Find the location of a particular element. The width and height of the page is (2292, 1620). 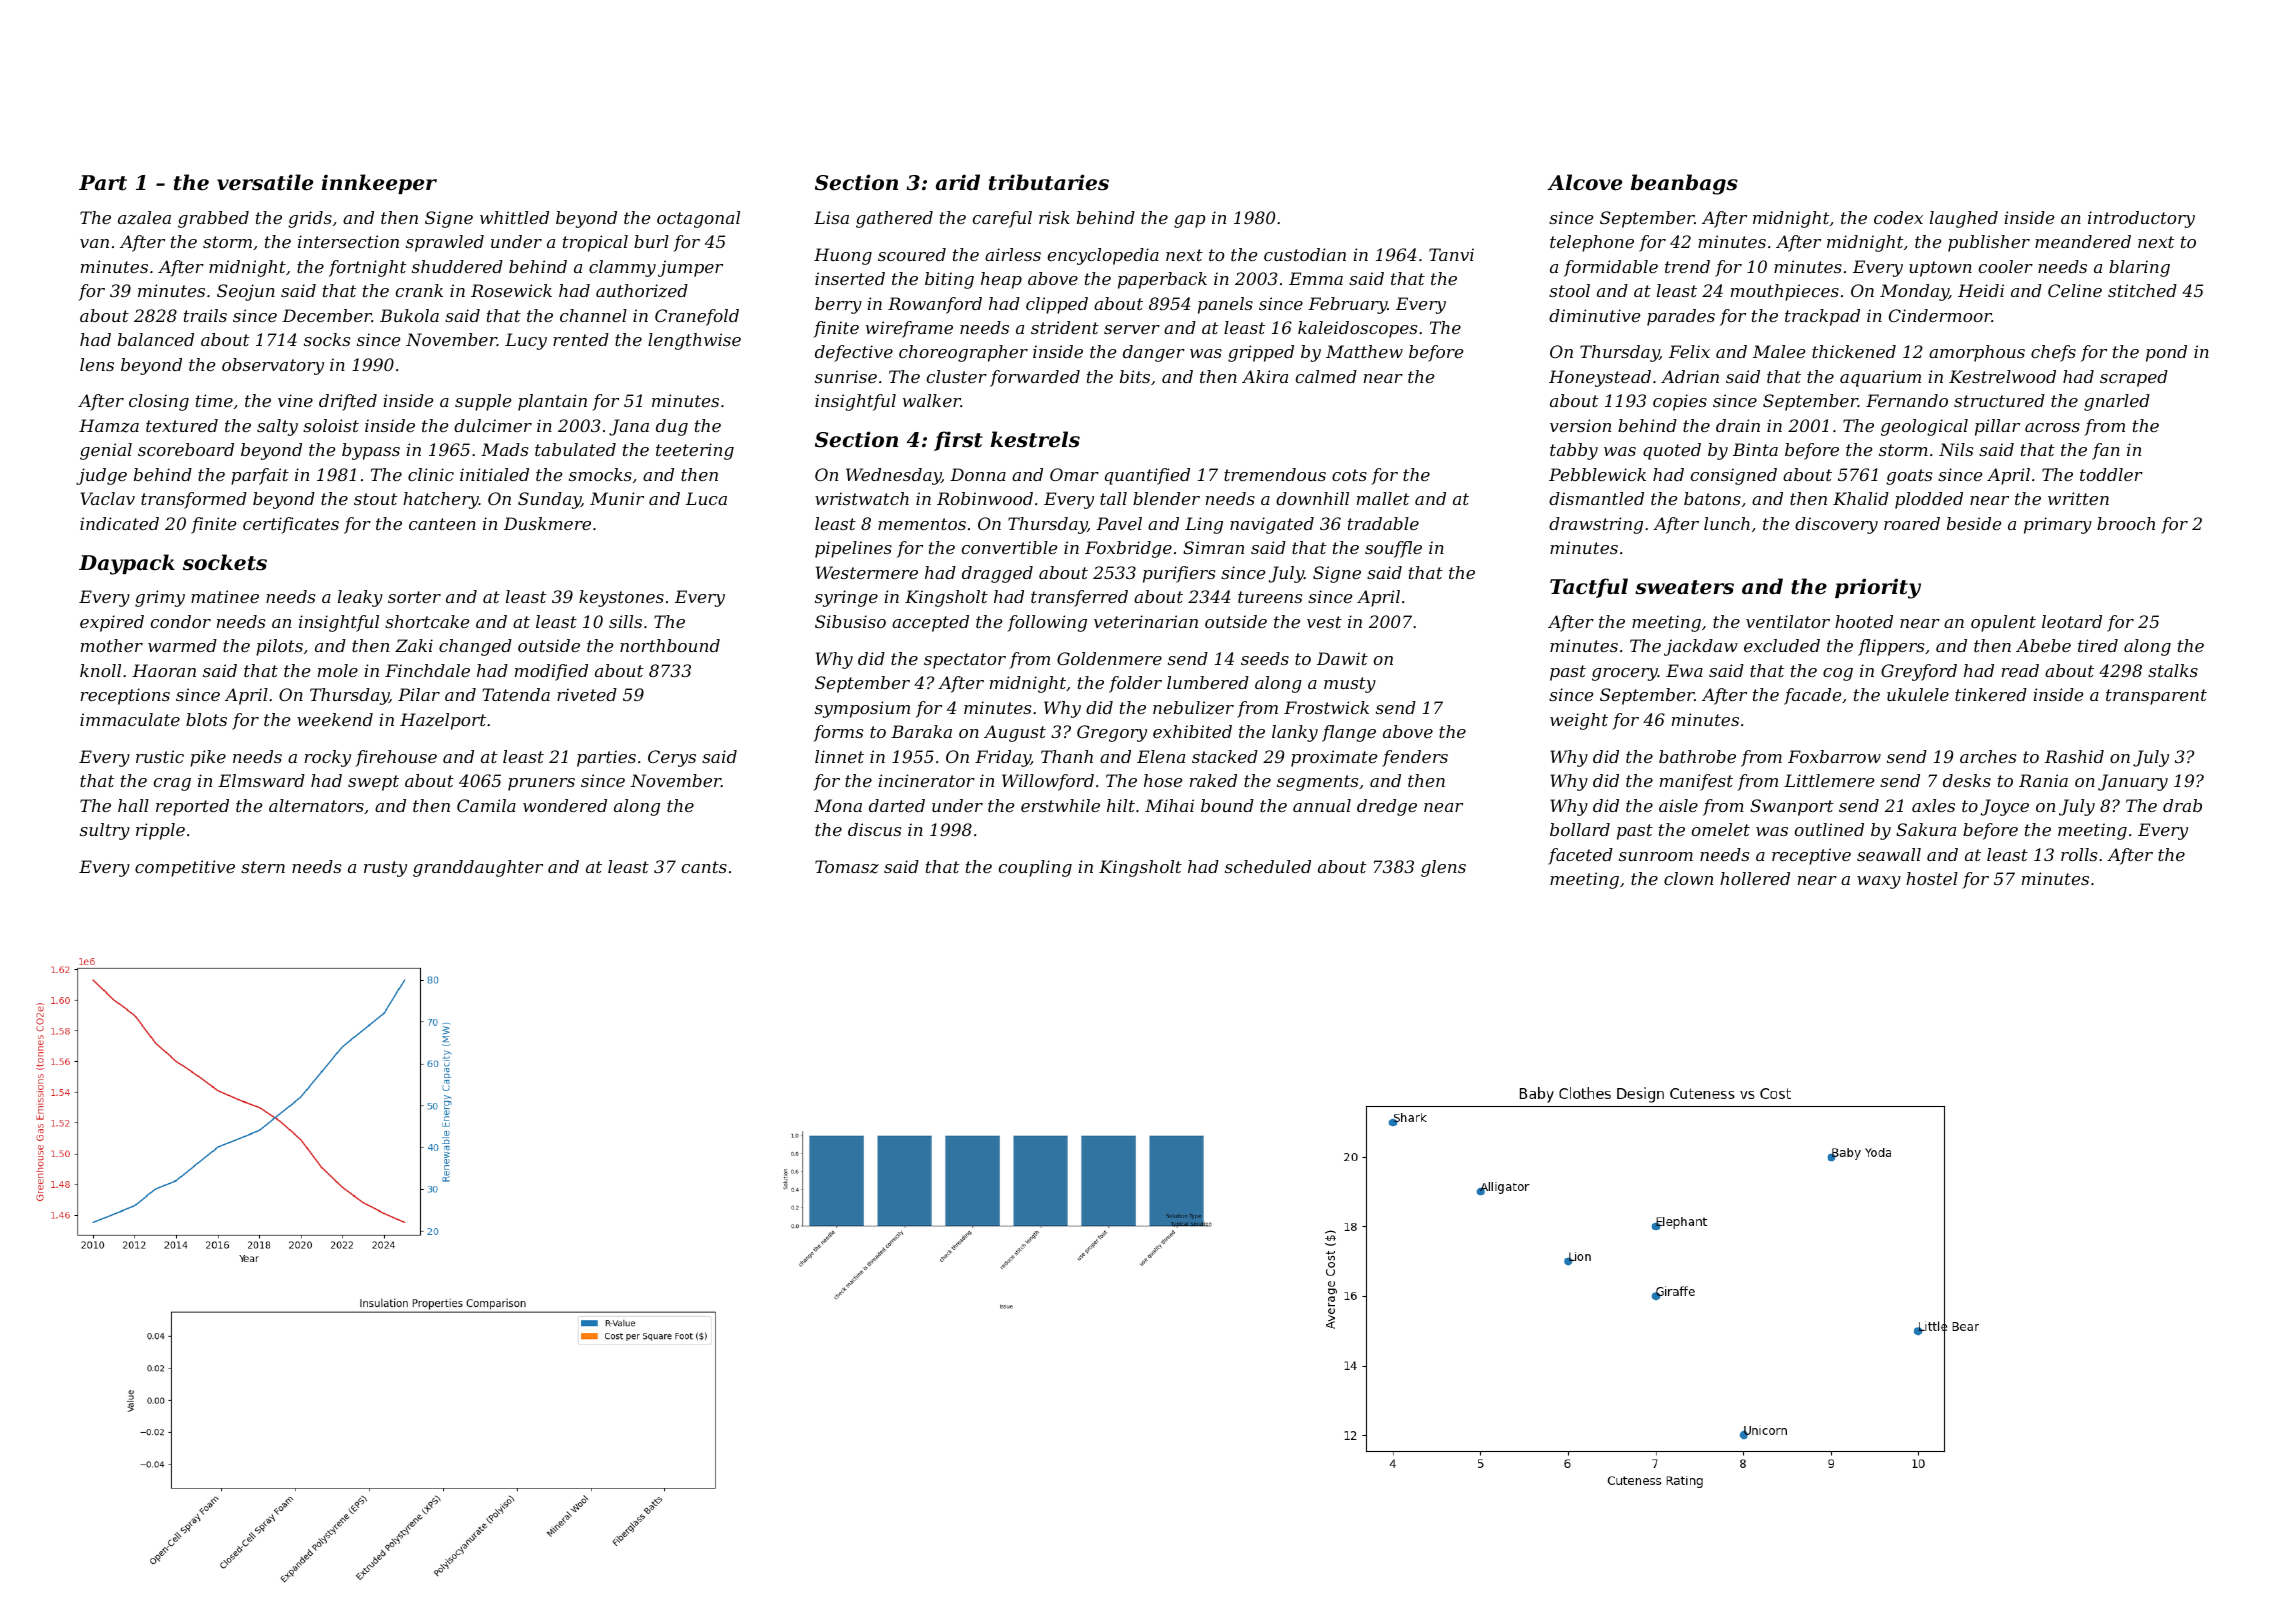

batons is located at coordinates (1712, 498).
